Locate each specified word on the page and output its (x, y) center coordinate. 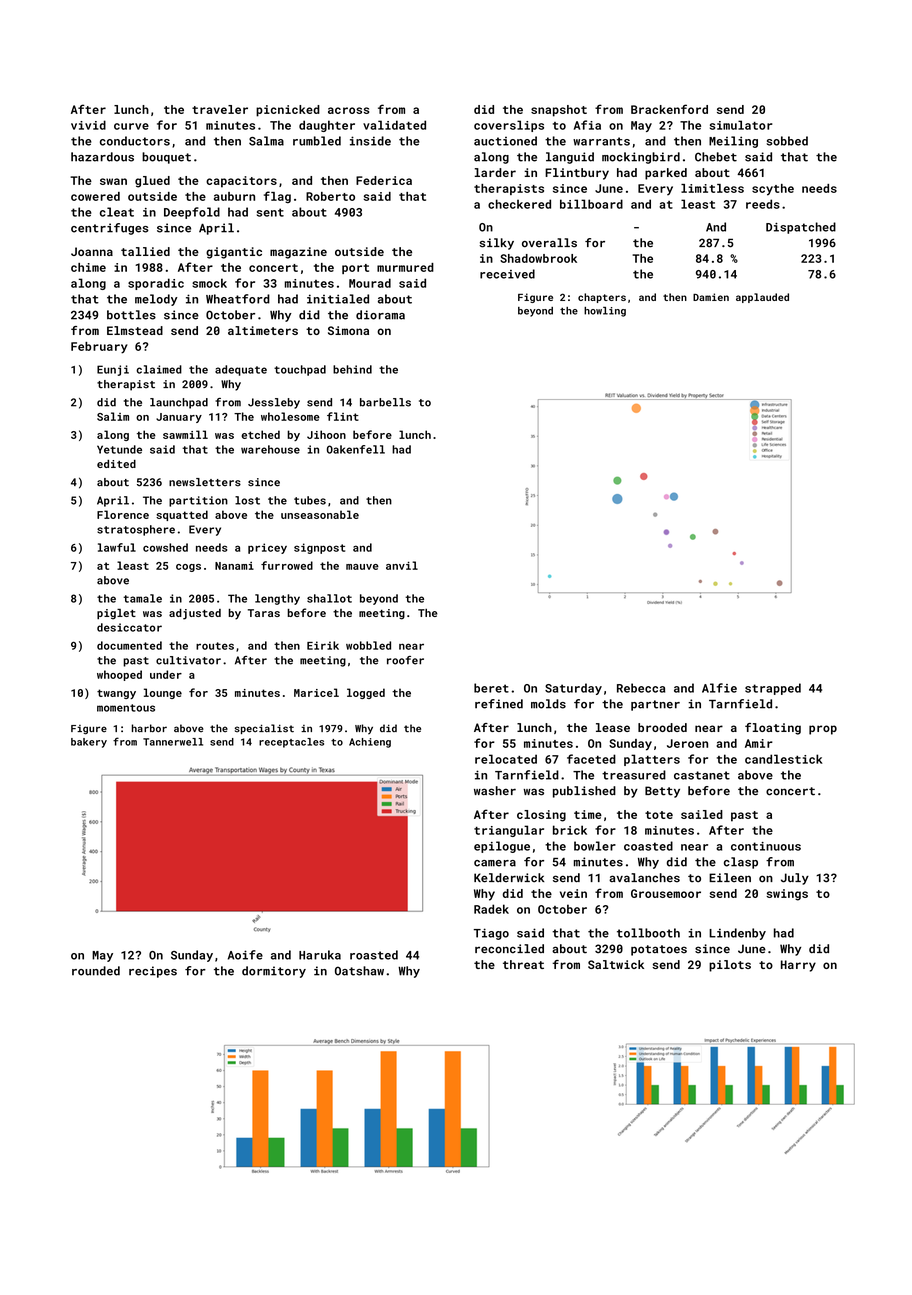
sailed (702, 814)
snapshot (559, 111)
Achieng (370, 743)
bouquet (166, 158)
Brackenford (669, 109)
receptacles (291, 743)
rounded (96, 971)
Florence (123, 514)
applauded (762, 298)
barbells (385, 402)
